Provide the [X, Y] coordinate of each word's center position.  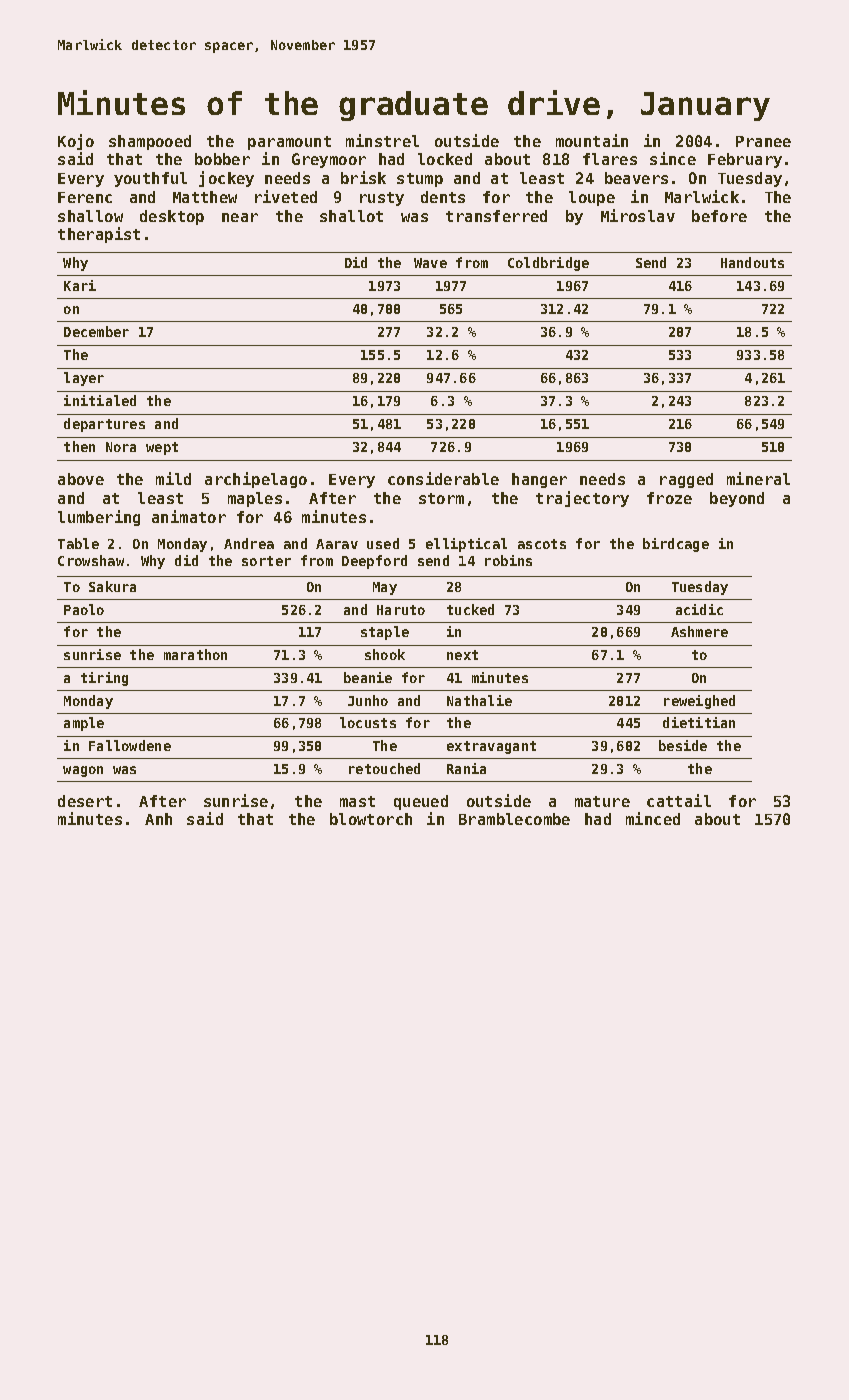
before [719, 216]
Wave [430, 263]
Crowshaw [91, 560]
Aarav [337, 544]
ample [84, 724]
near [240, 217]
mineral [758, 478]
